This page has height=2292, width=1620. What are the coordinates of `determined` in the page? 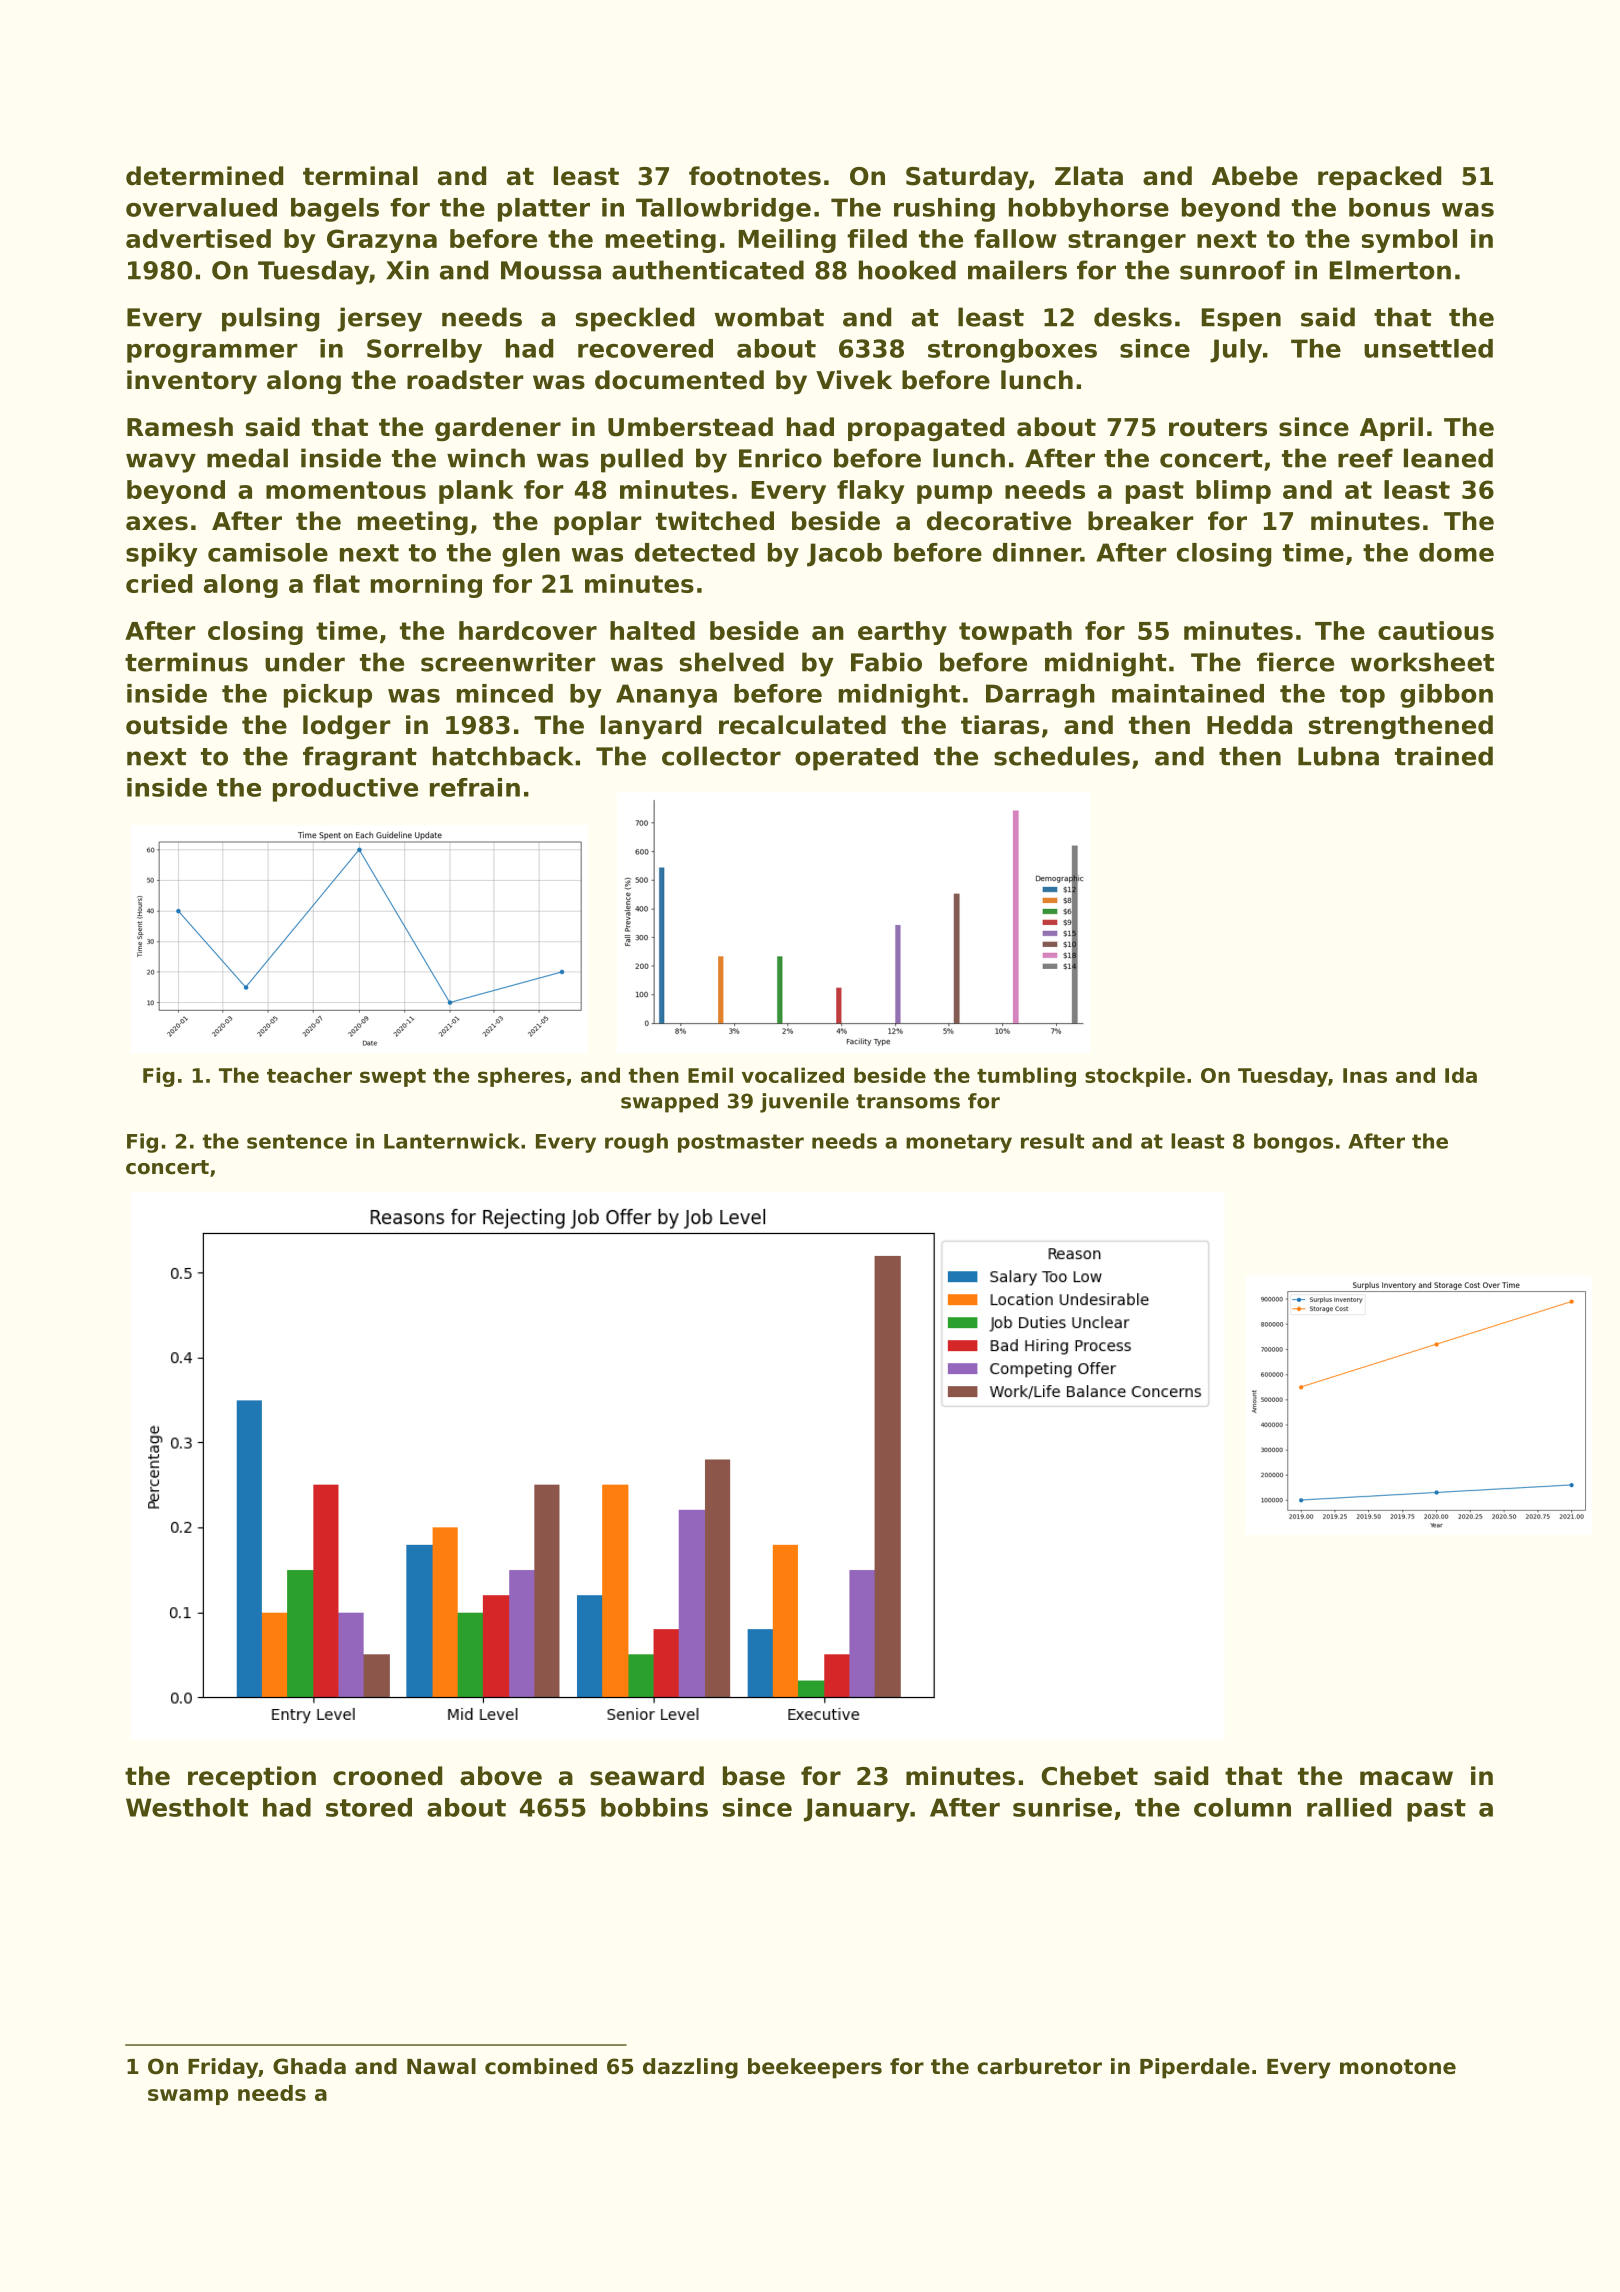 It's located at (204, 176).
